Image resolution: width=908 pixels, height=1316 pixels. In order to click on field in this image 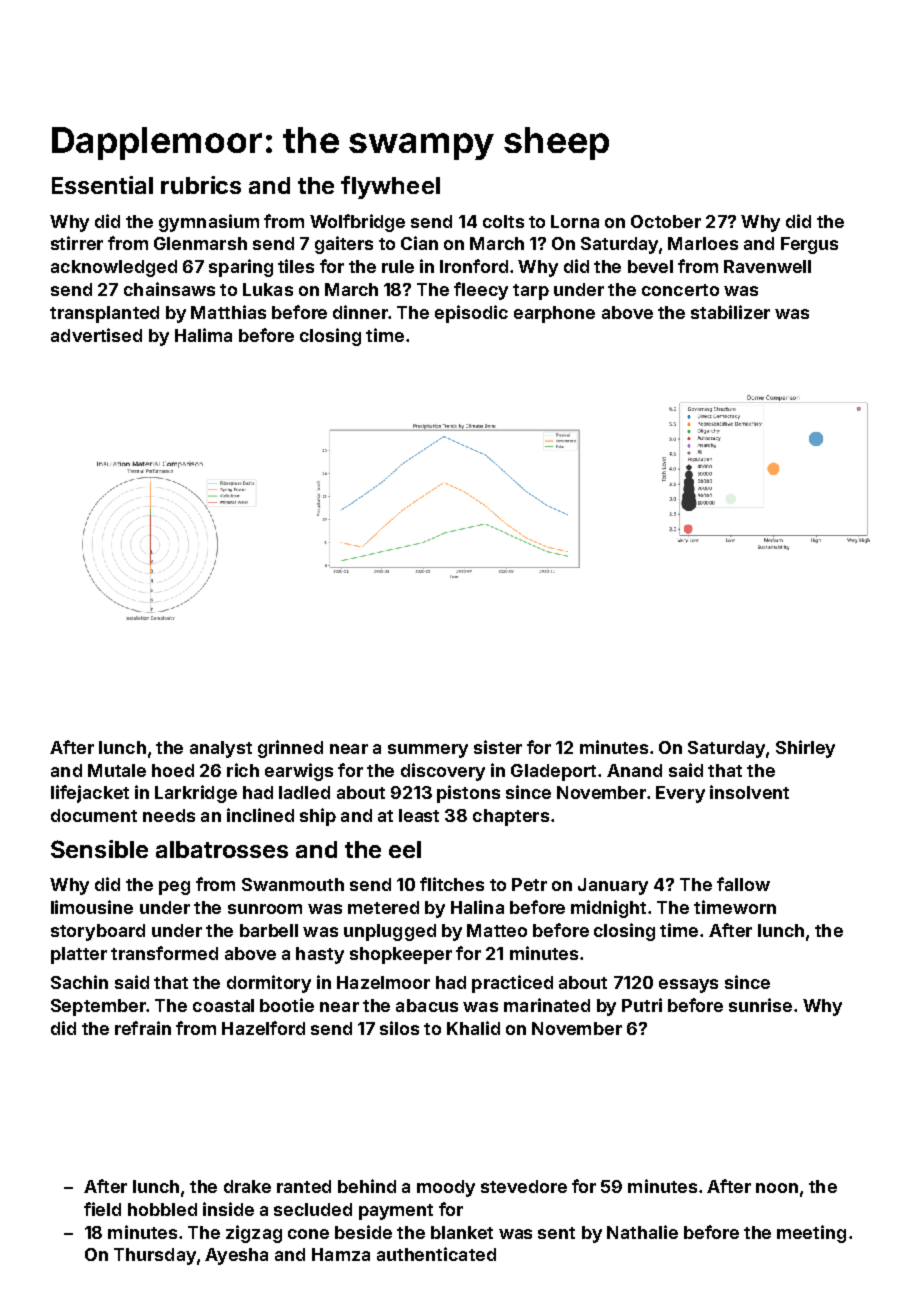, I will do `click(102, 1209)`.
